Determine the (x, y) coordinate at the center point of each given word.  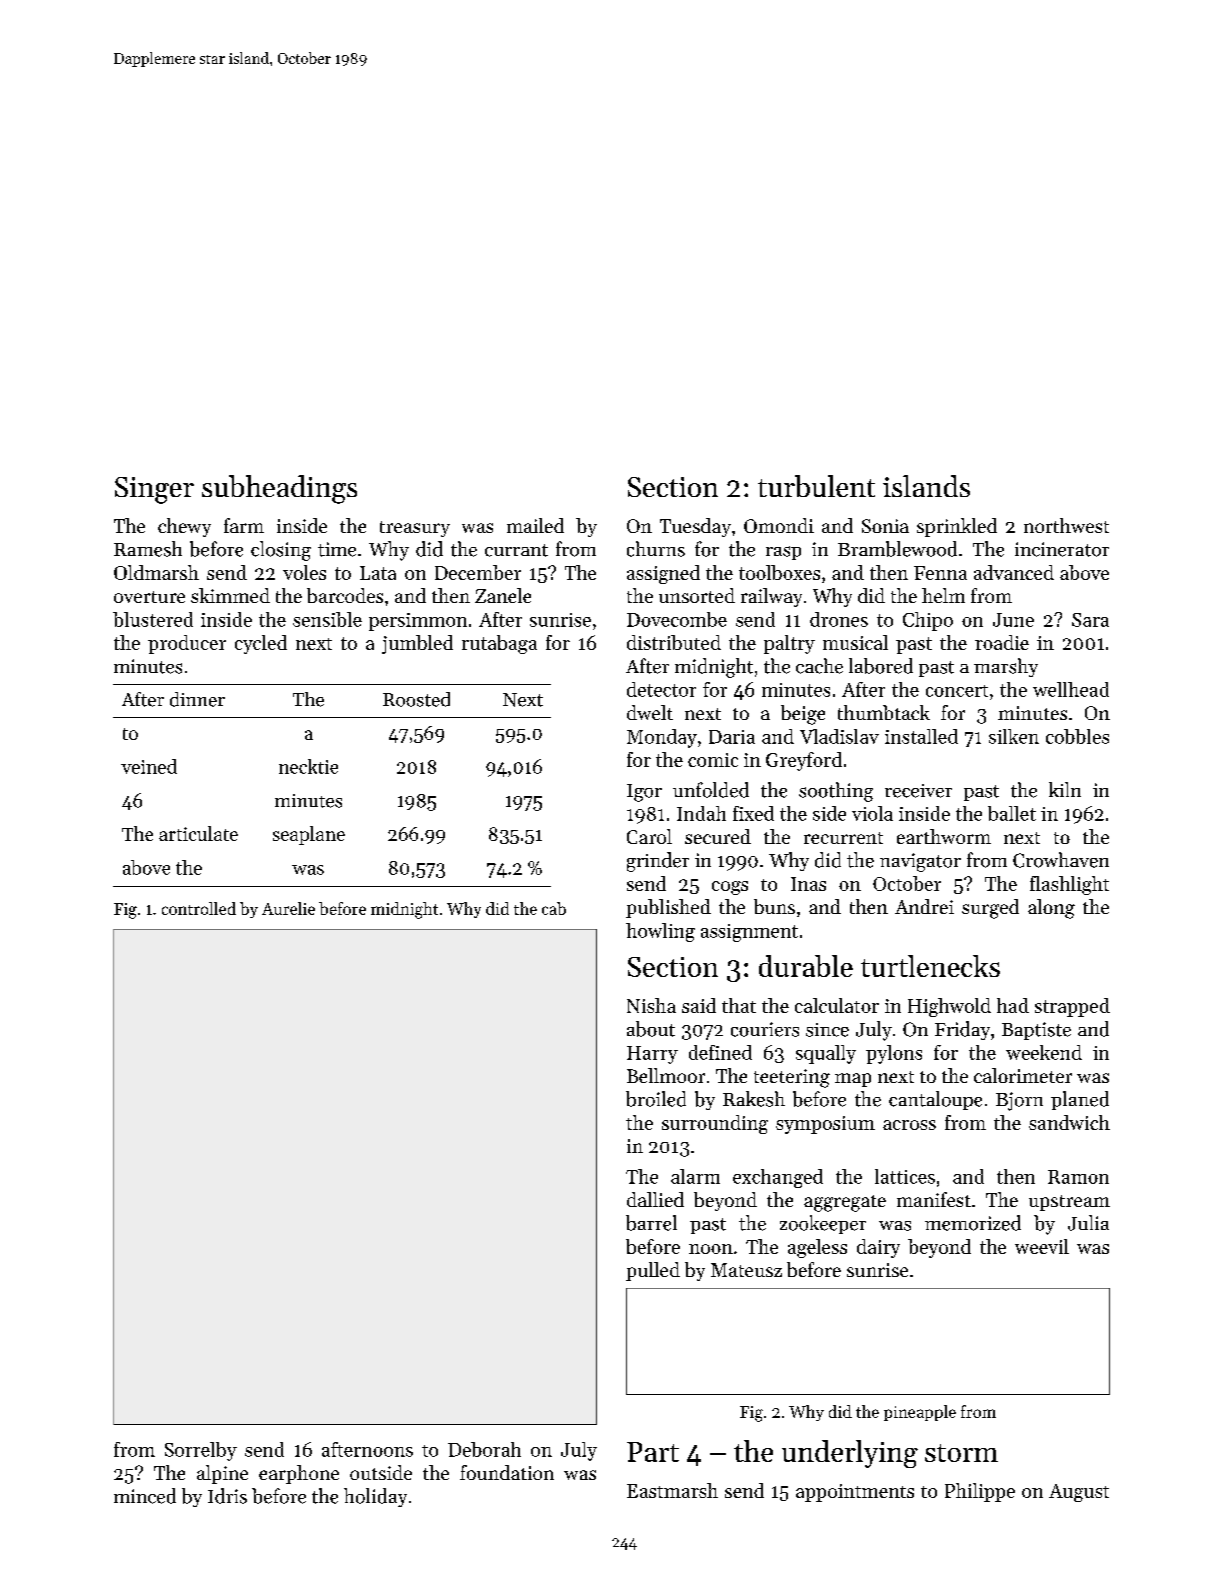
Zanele (503, 595)
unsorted (697, 595)
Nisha (651, 1005)
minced (145, 1496)
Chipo (928, 621)
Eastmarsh (672, 1490)
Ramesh (148, 549)
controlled (199, 908)
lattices (905, 1176)
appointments (855, 1493)
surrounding (715, 1124)
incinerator (1062, 549)
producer (187, 644)
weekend (1044, 1052)
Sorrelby (201, 1451)
